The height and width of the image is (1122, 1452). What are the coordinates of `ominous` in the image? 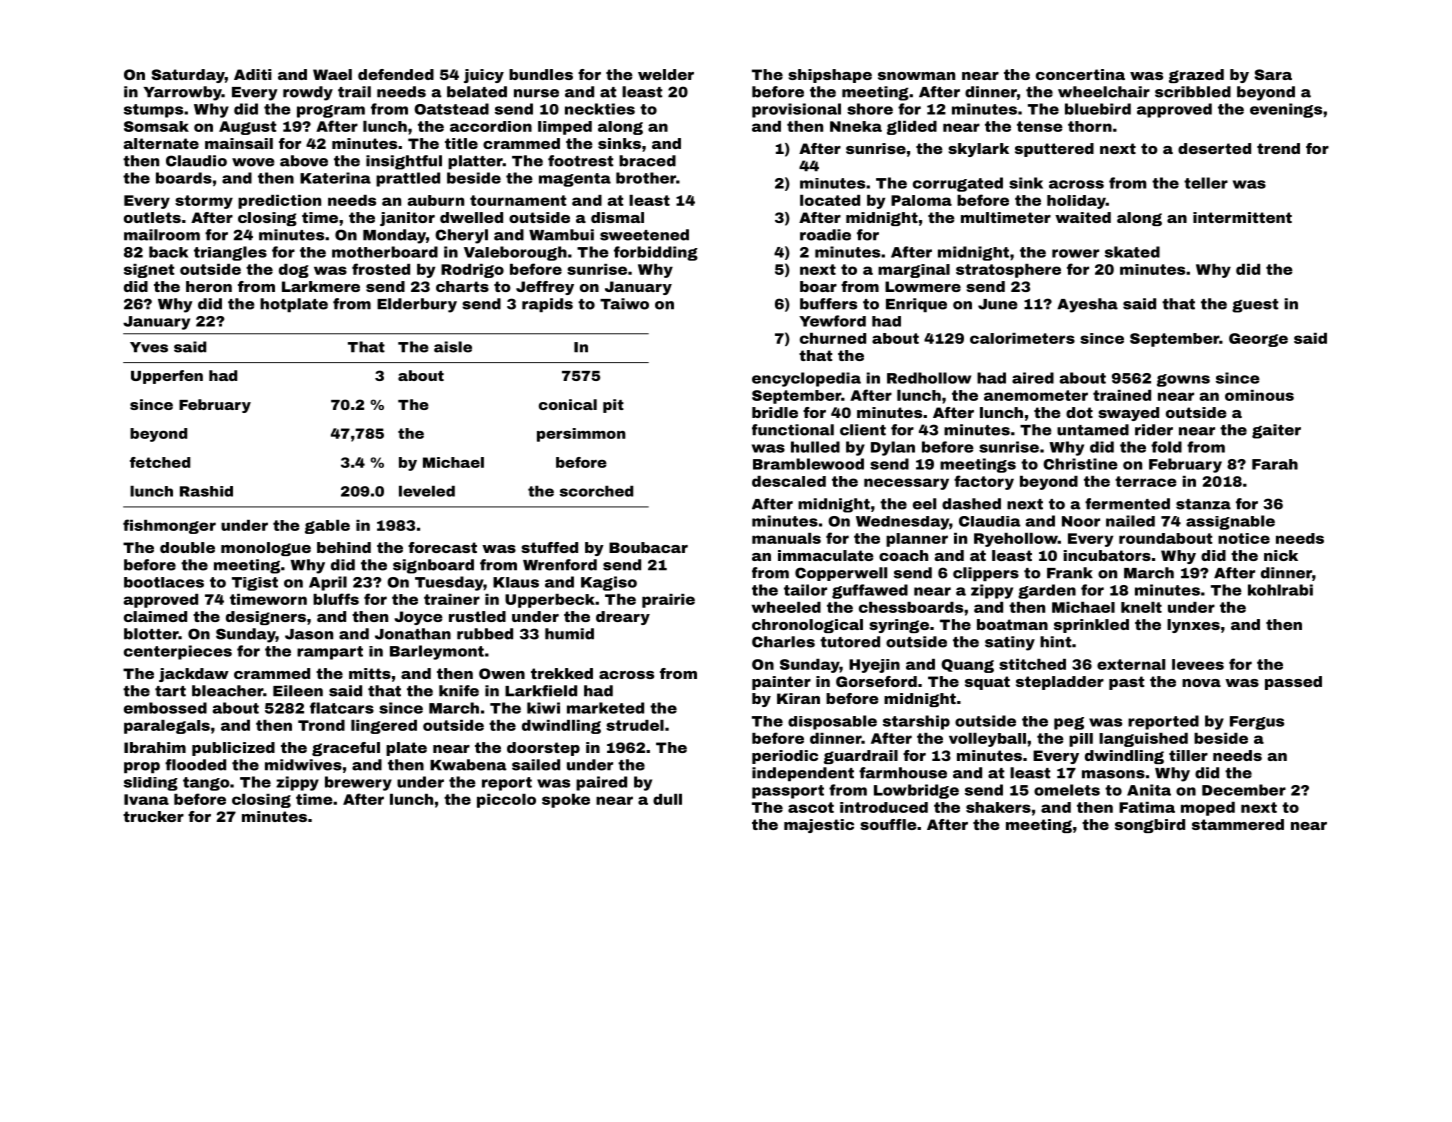 It's located at (1259, 395).
